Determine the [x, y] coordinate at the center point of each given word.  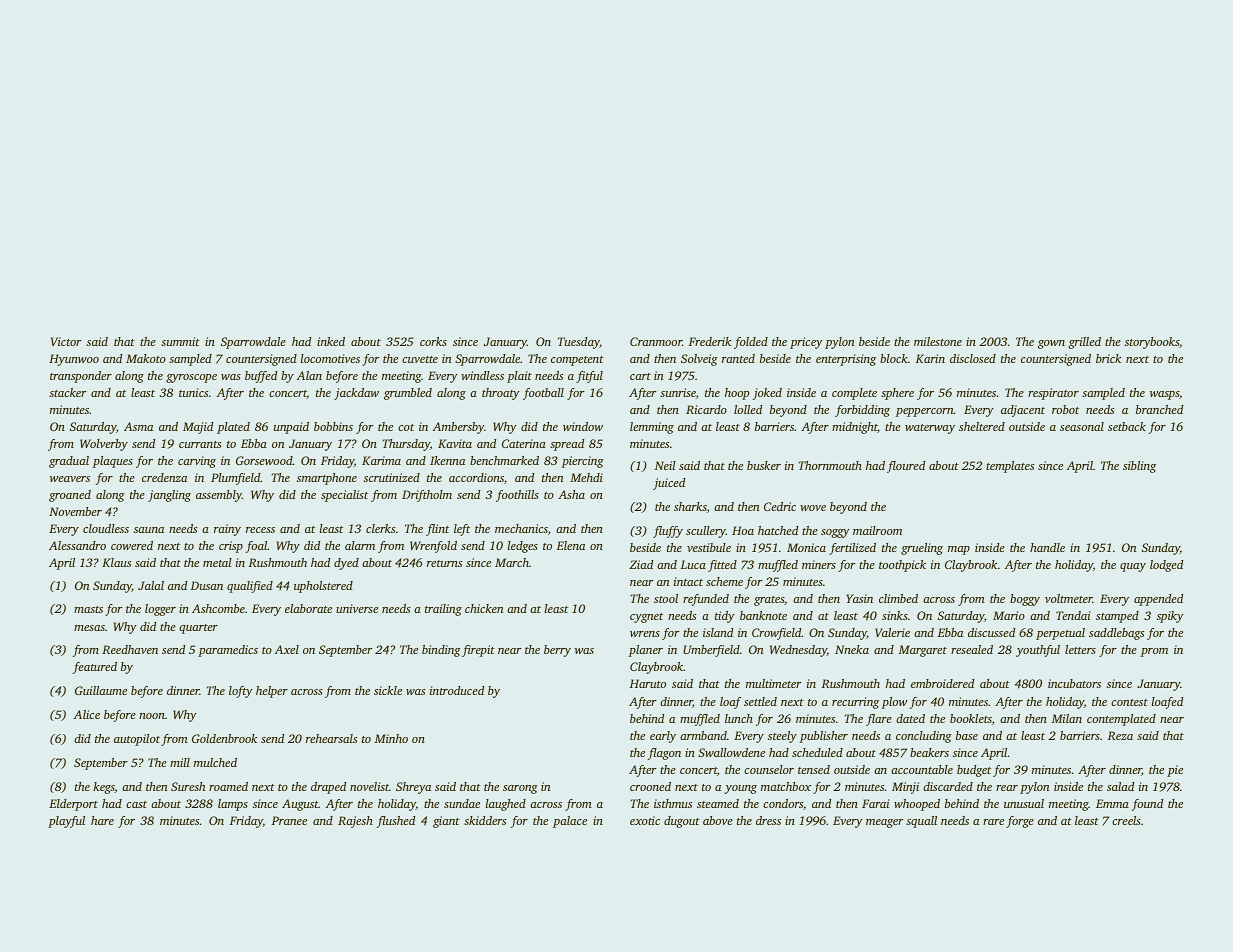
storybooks [1152, 343]
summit [180, 341]
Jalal [151, 585]
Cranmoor [656, 341]
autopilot [137, 740]
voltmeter [1069, 598]
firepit [478, 651]
